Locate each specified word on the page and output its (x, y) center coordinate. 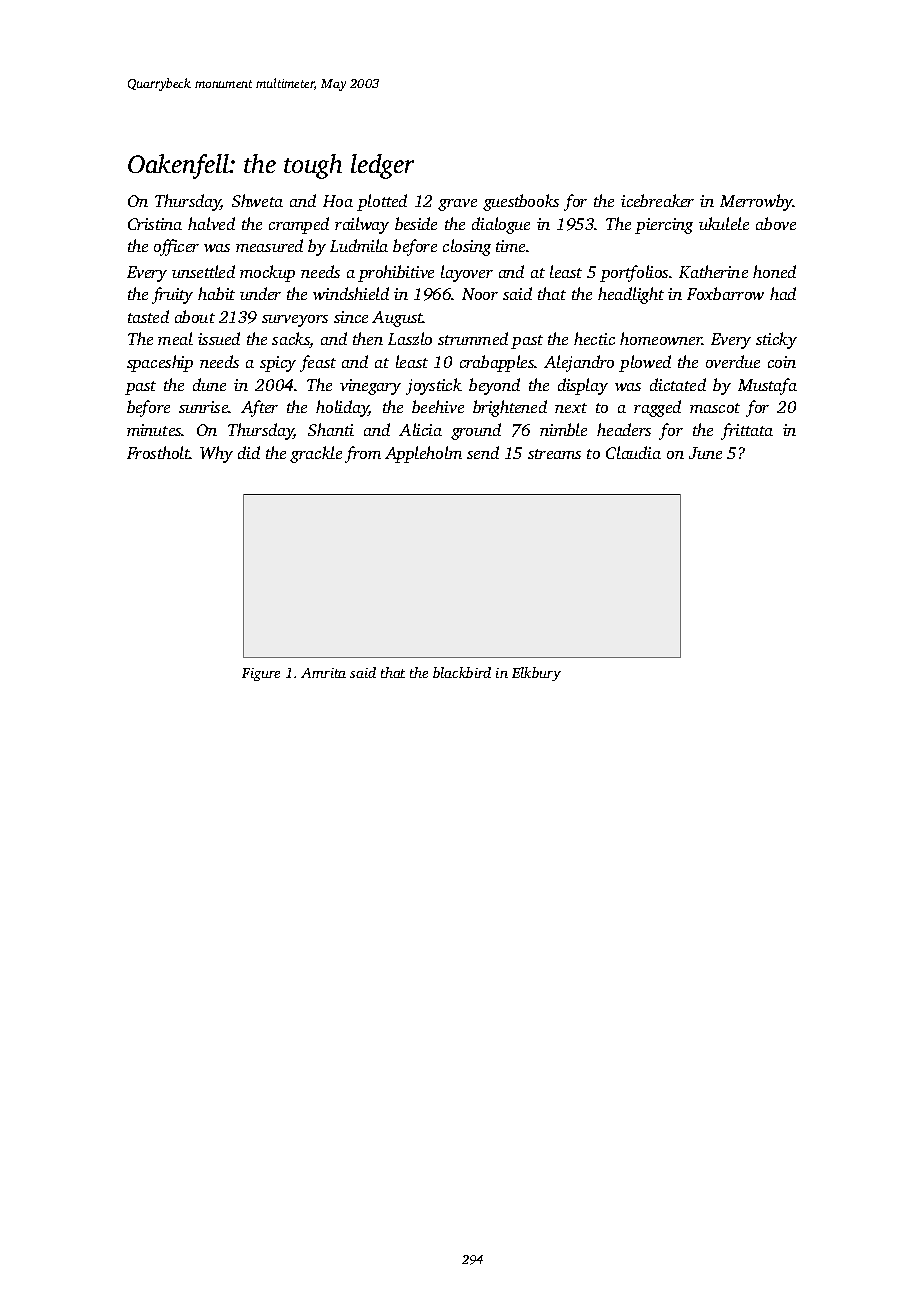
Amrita (323, 673)
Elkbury (536, 674)
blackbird (462, 672)
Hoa (338, 201)
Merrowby (756, 202)
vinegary (370, 387)
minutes (154, 430)
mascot (715, 408)
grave (457, 205)
